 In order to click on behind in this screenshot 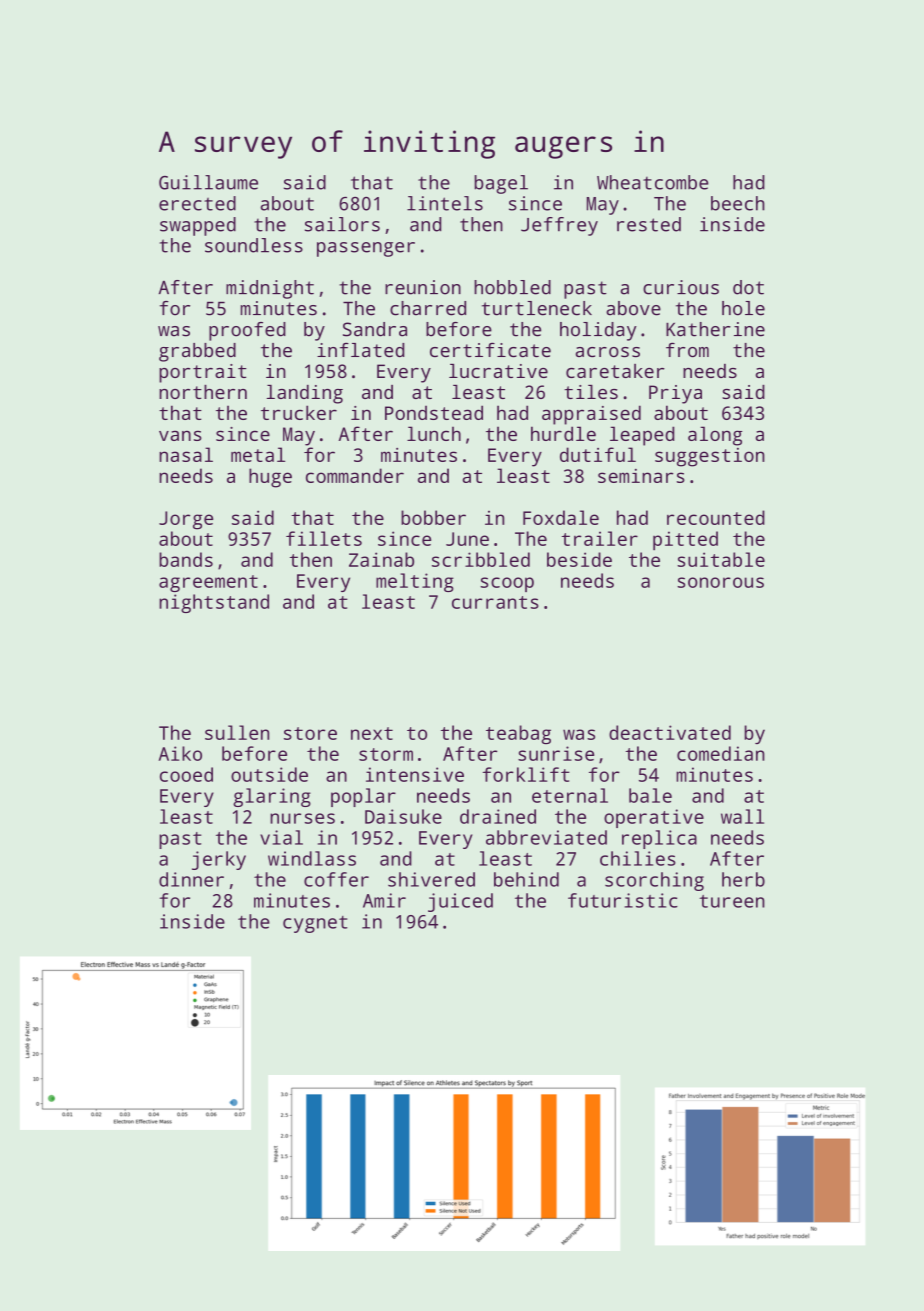, I will do `click(526, 879)`.
